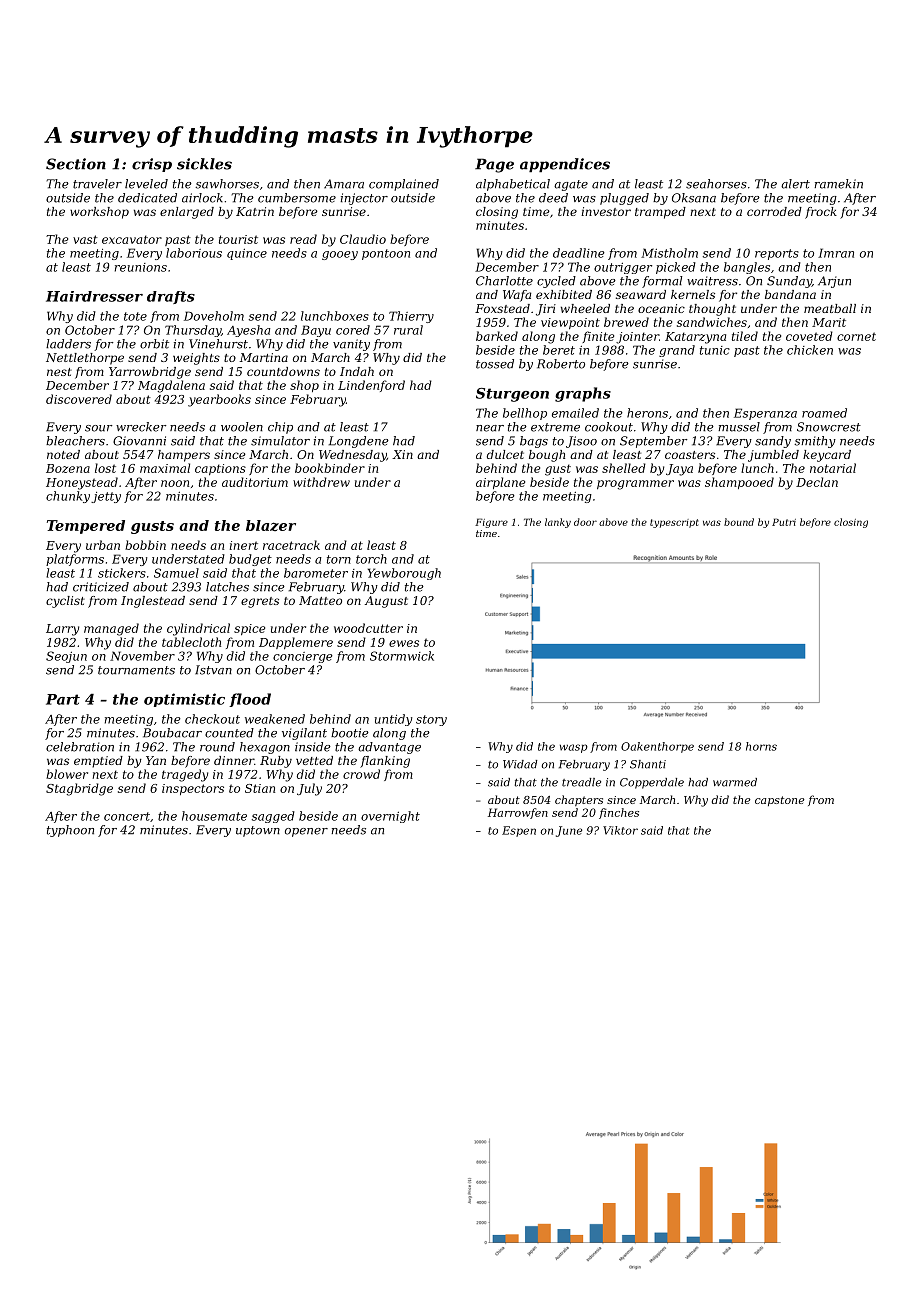 This document has width=924, height=1308. I want to click on ramekin, so click(838, 184).
